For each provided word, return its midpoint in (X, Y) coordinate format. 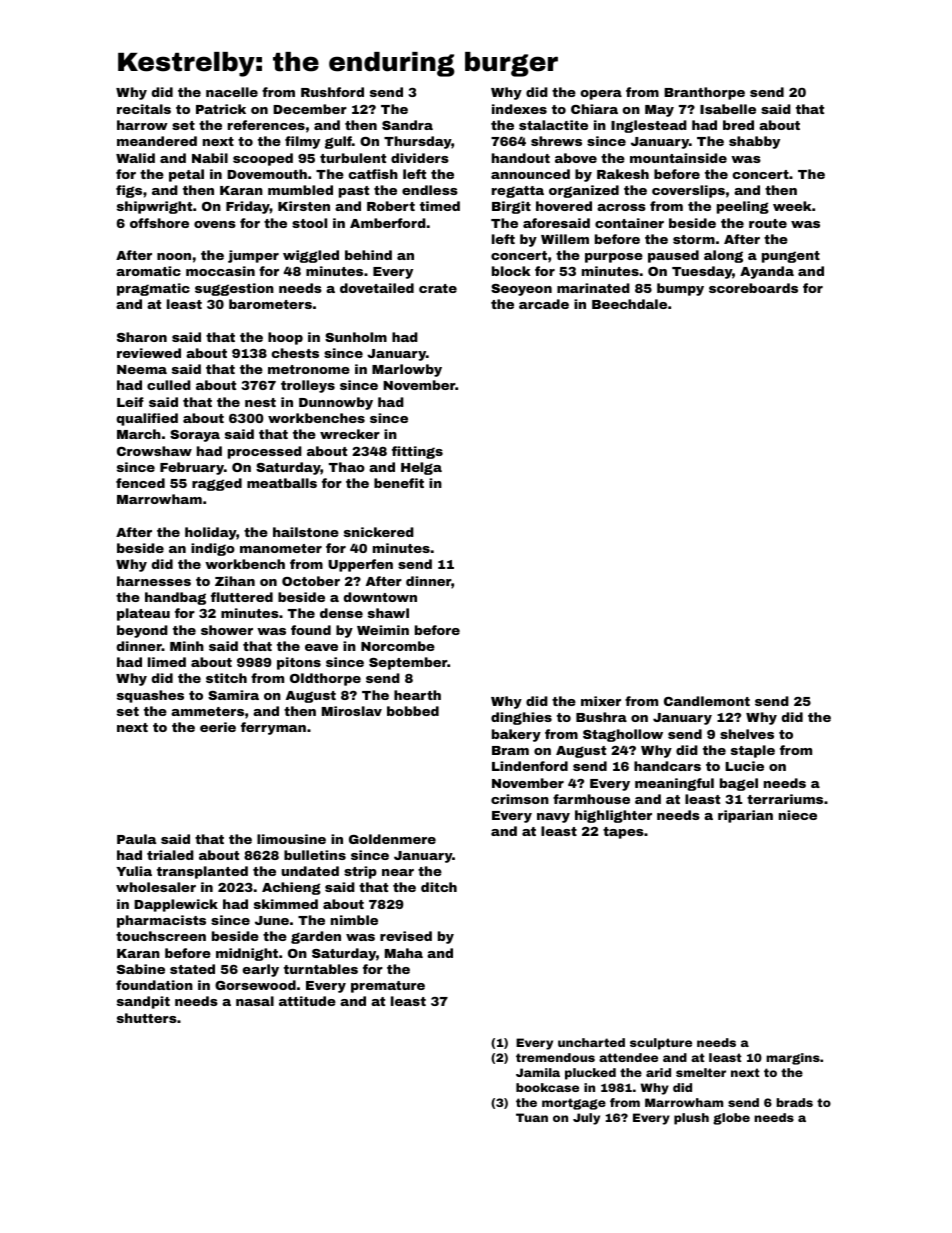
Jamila (538, 1072)
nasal (255, 1001)
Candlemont (707, 701)
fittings (417, 452)
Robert (391, 206)
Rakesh (623, 174)
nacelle (232, 92)
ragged (217, 484)
